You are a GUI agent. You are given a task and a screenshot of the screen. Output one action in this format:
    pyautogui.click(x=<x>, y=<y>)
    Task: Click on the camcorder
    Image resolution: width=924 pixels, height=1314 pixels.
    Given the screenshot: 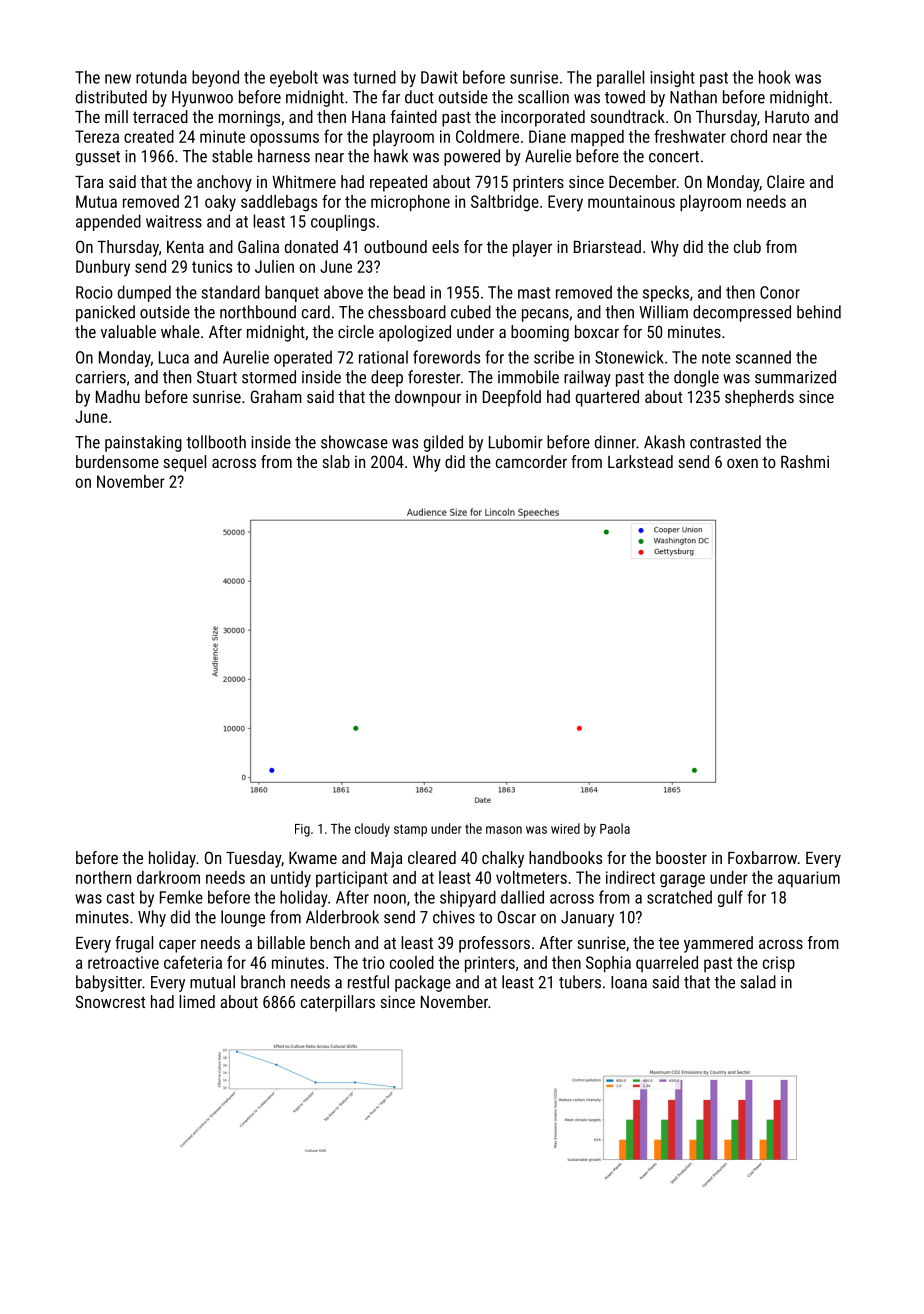 What is the action you would take?
    pyautogui.click(x=531, y=461)
